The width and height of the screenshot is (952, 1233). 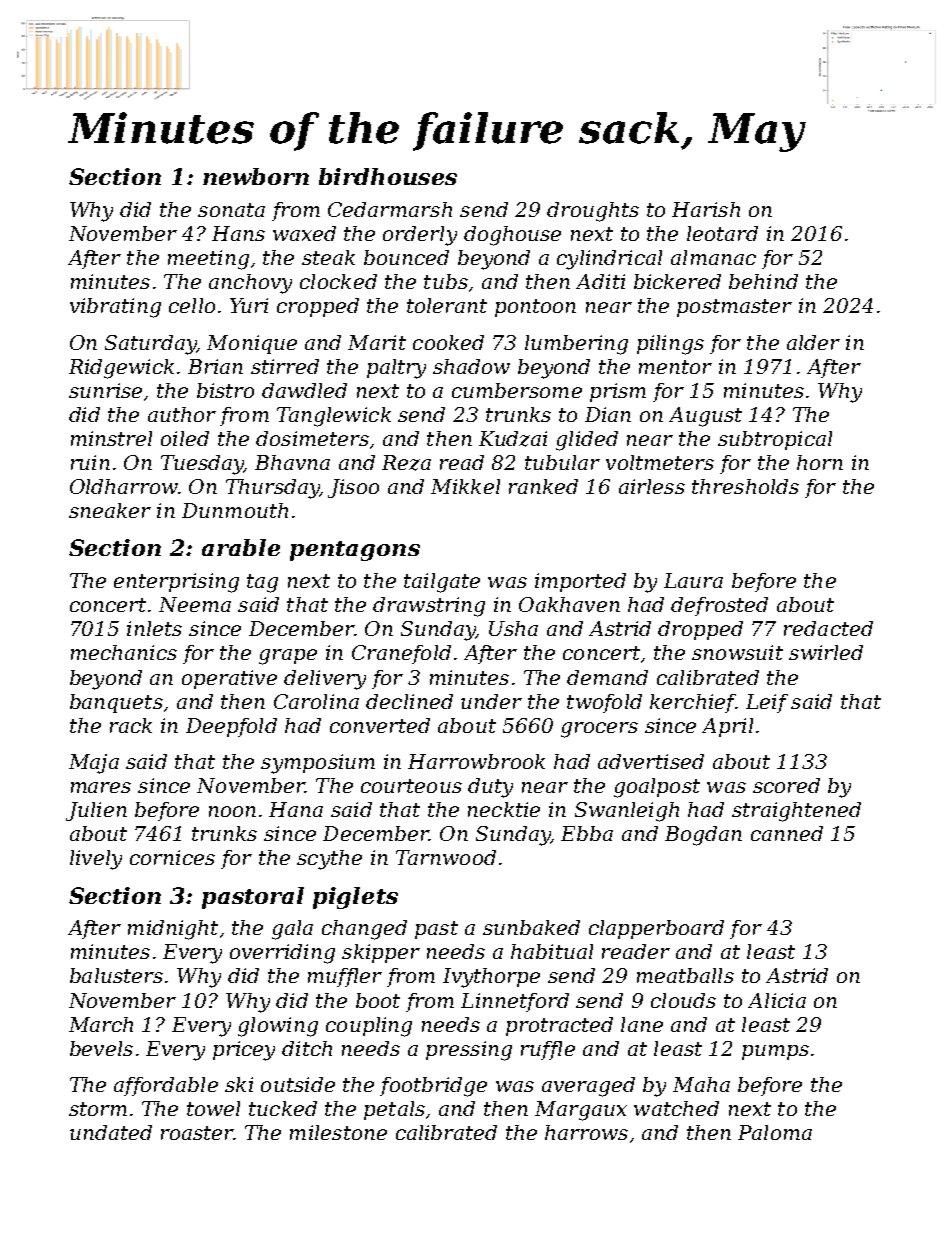 What do you see at coordinates (777, 1000) in the screenshot?
I see `Alicia` at bounding box center [777, 1000].
